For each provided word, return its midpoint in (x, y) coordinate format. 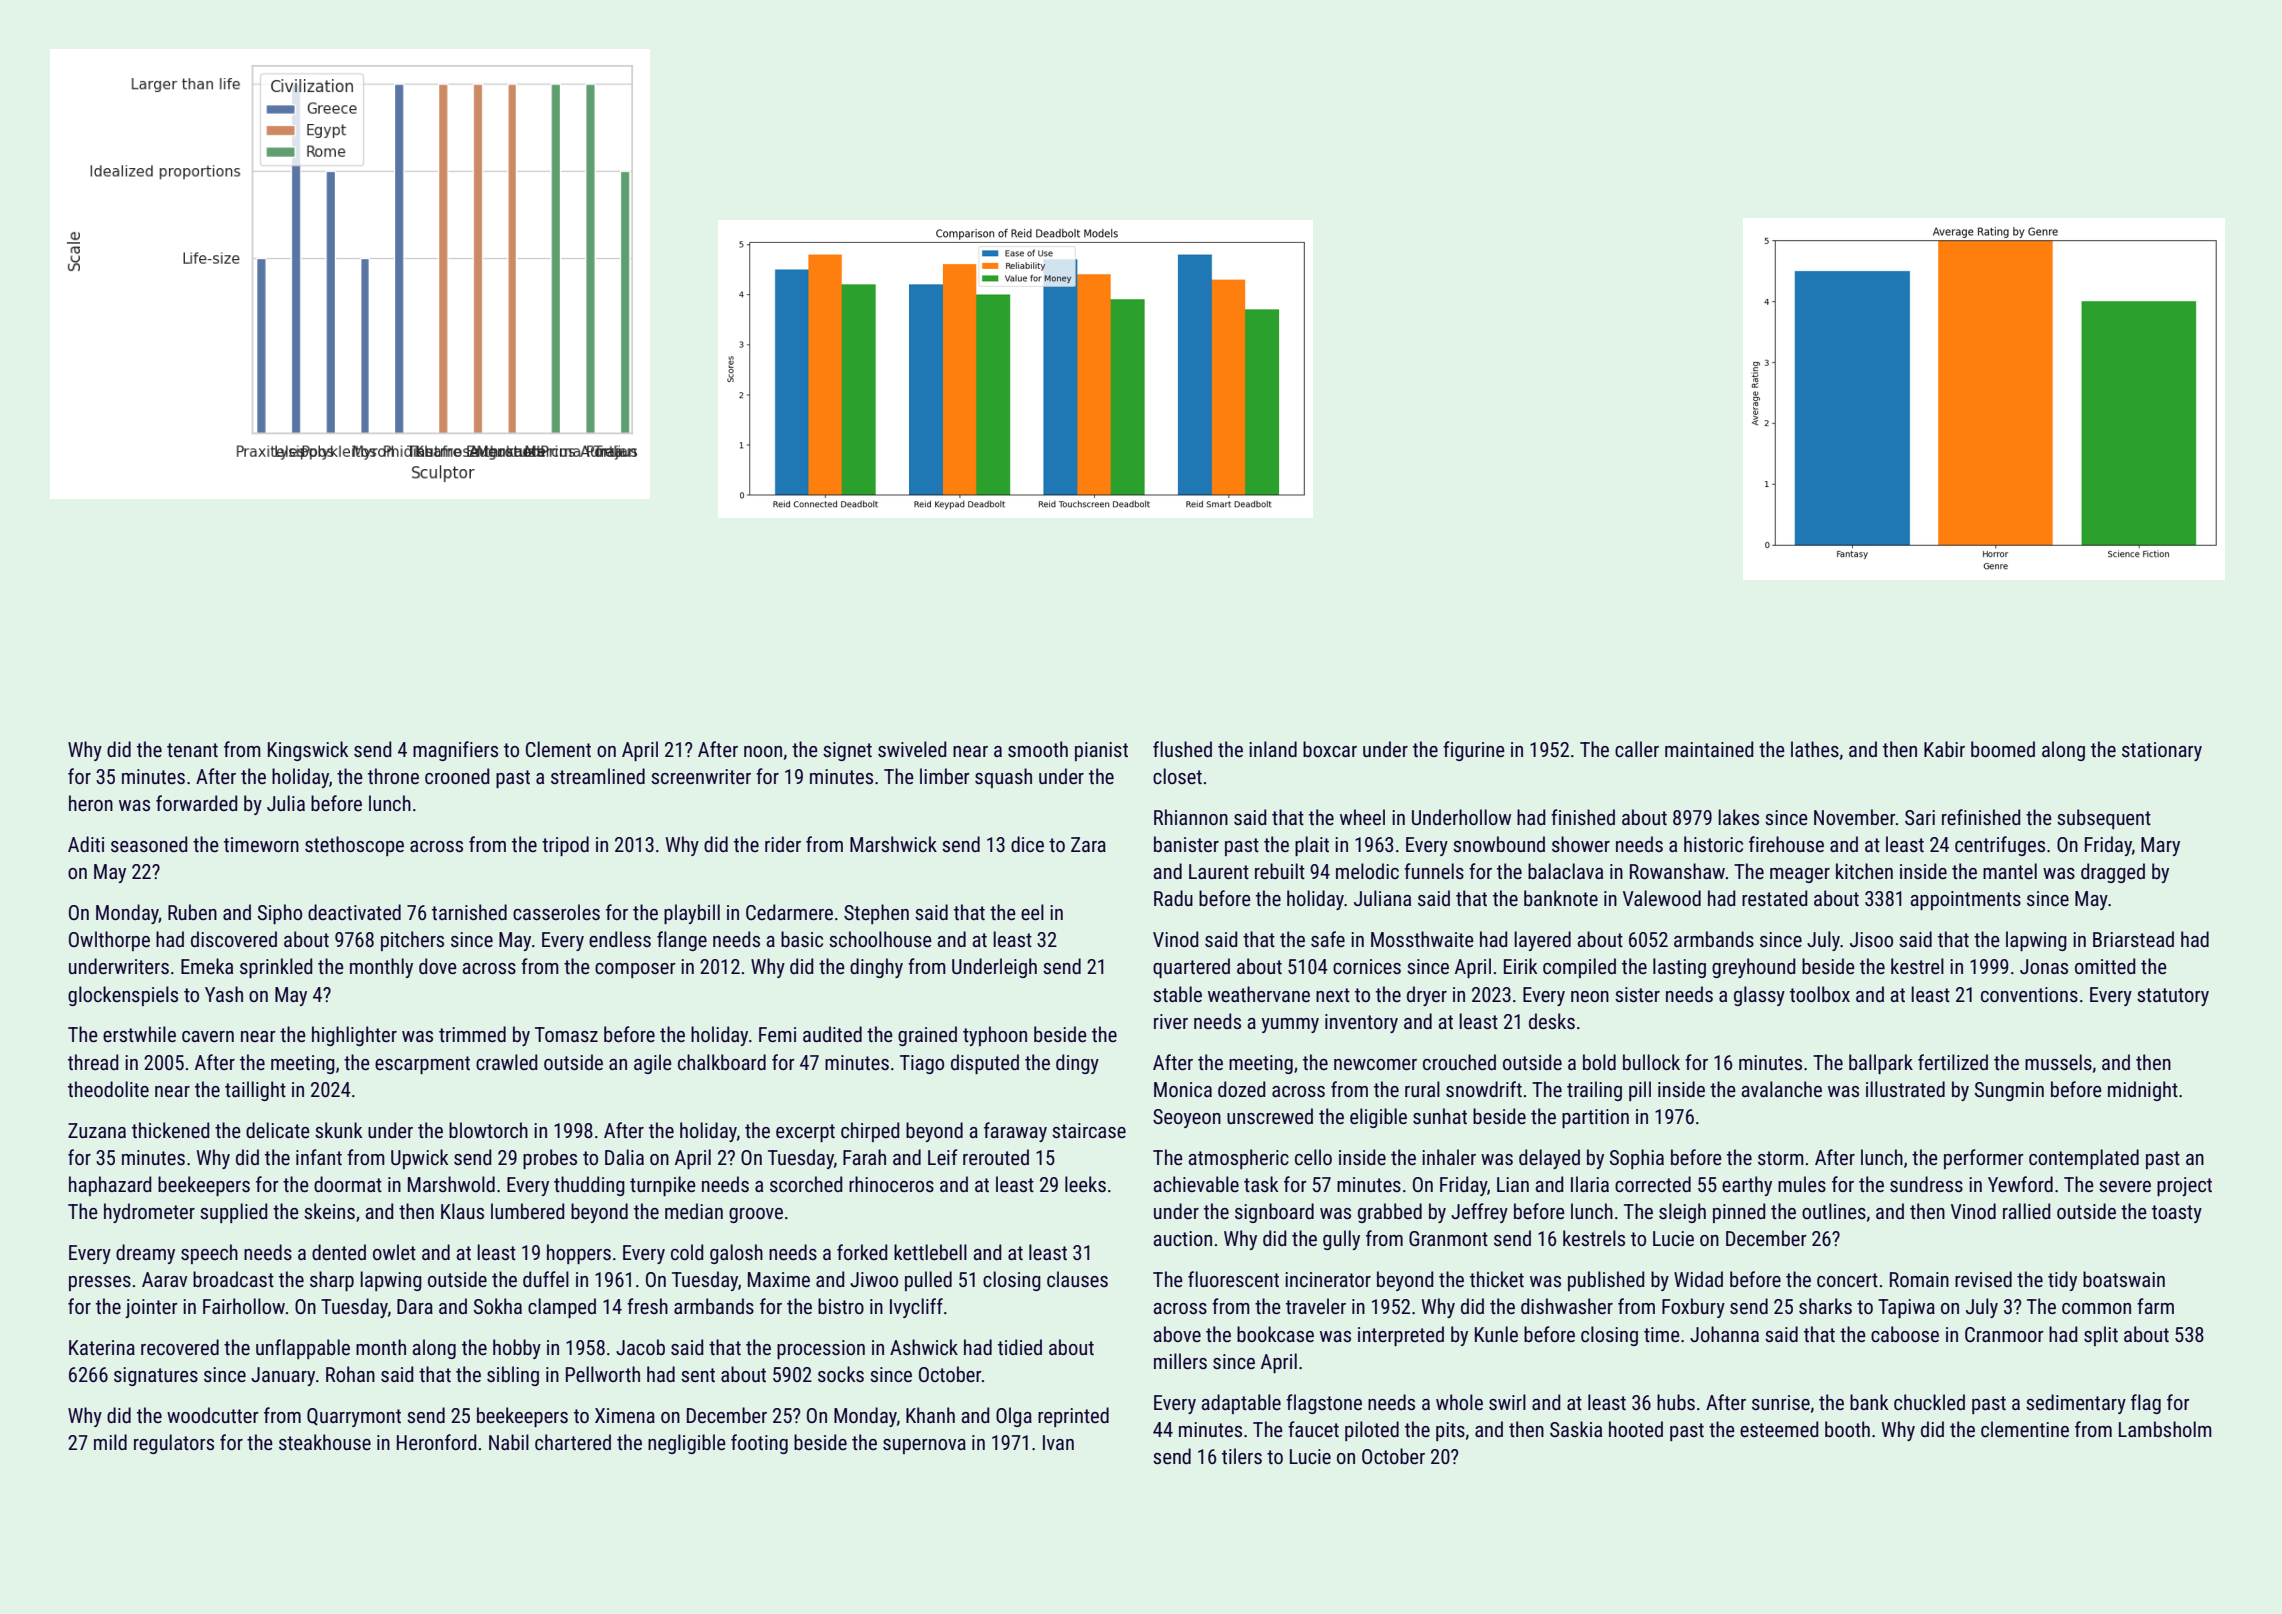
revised (1983, 1279)
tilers (1242, 1456)
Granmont (1448, 1238)
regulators (174, 1444)
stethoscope (354, 846)
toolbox (1820, 994)
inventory (1361, 1023)
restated (1774, 898)
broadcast (233, 1279)
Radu (1173, 898)
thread (93, 1062)
